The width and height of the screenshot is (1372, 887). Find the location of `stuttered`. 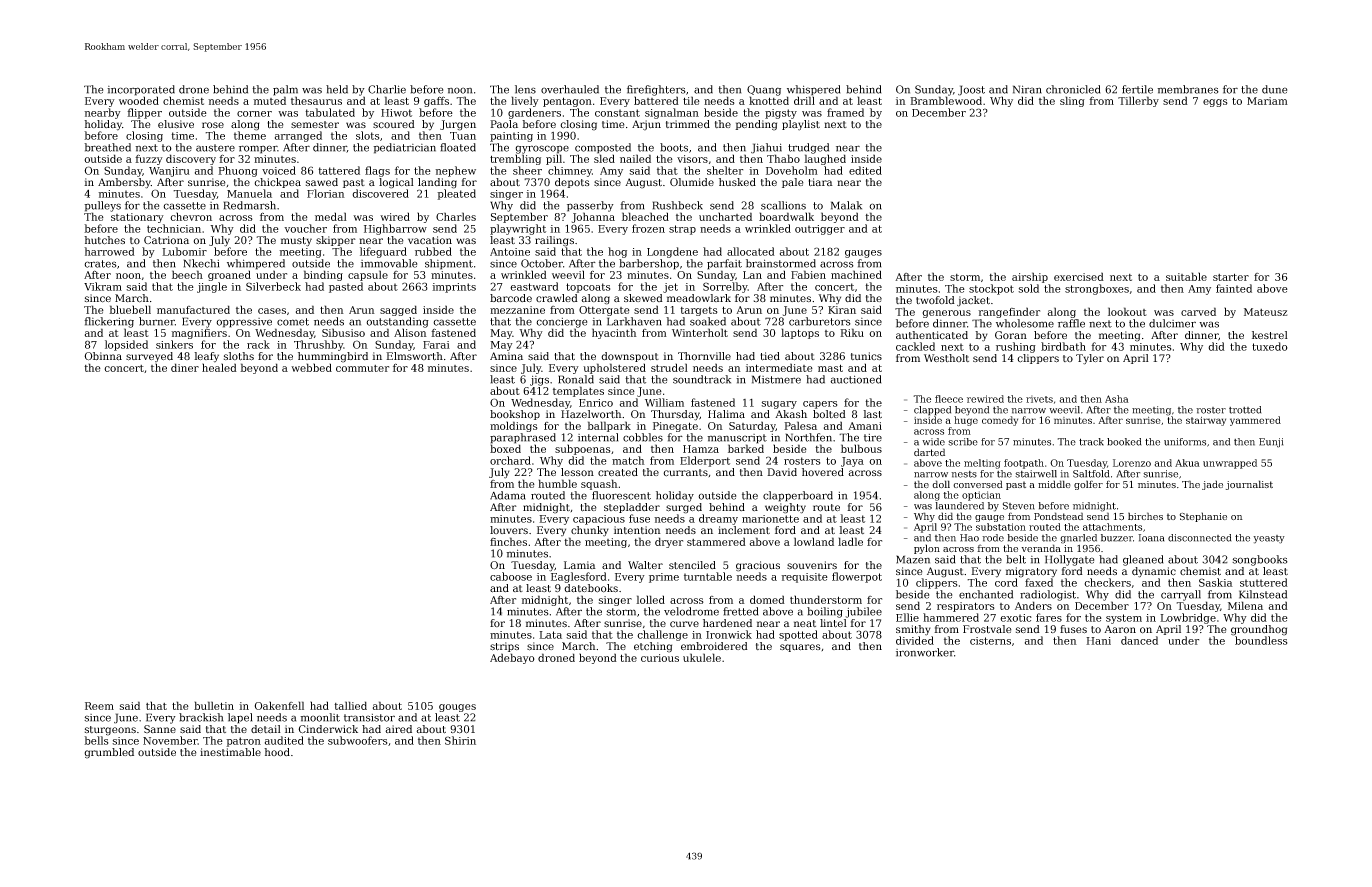

stuttered is located at coordinates (1264, 582).
